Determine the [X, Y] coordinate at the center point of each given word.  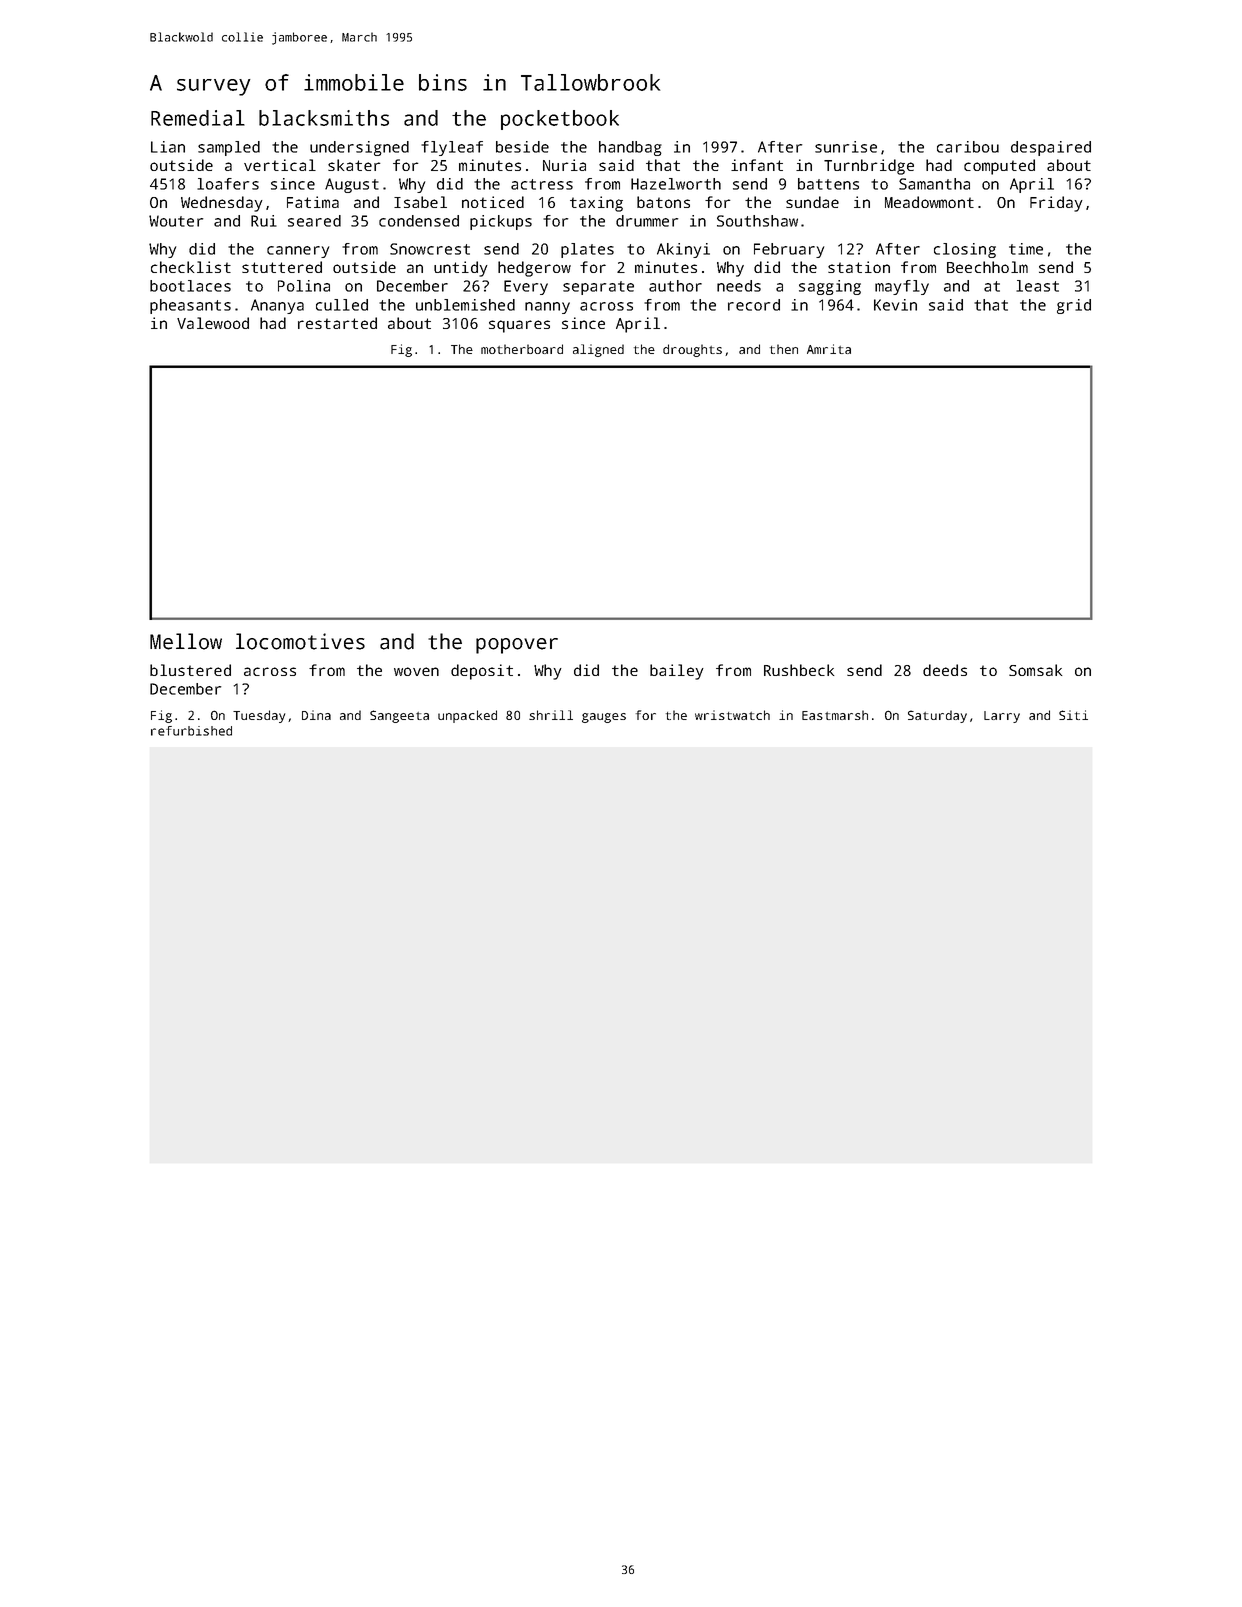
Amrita [829, 349]
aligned [598, 350]
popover [517, 646]
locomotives [300, 641]
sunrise [846, 147]
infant [757, 165]
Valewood [213, 323]
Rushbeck [799, 670]
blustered [190, 670]
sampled [229, 148]
